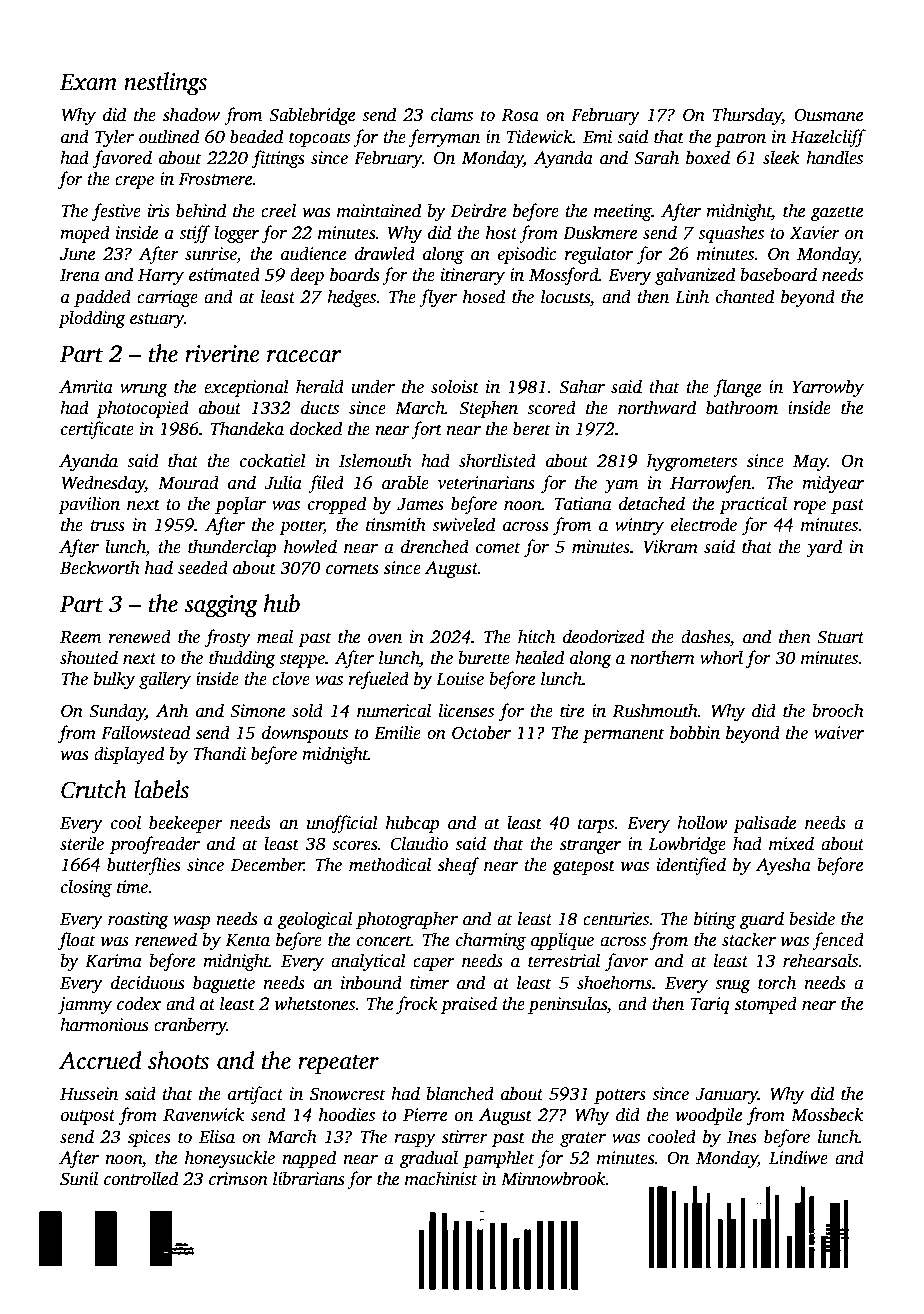  Describe the element at coordinates (246, 388) in the image. I see `exceptional` at that location.
